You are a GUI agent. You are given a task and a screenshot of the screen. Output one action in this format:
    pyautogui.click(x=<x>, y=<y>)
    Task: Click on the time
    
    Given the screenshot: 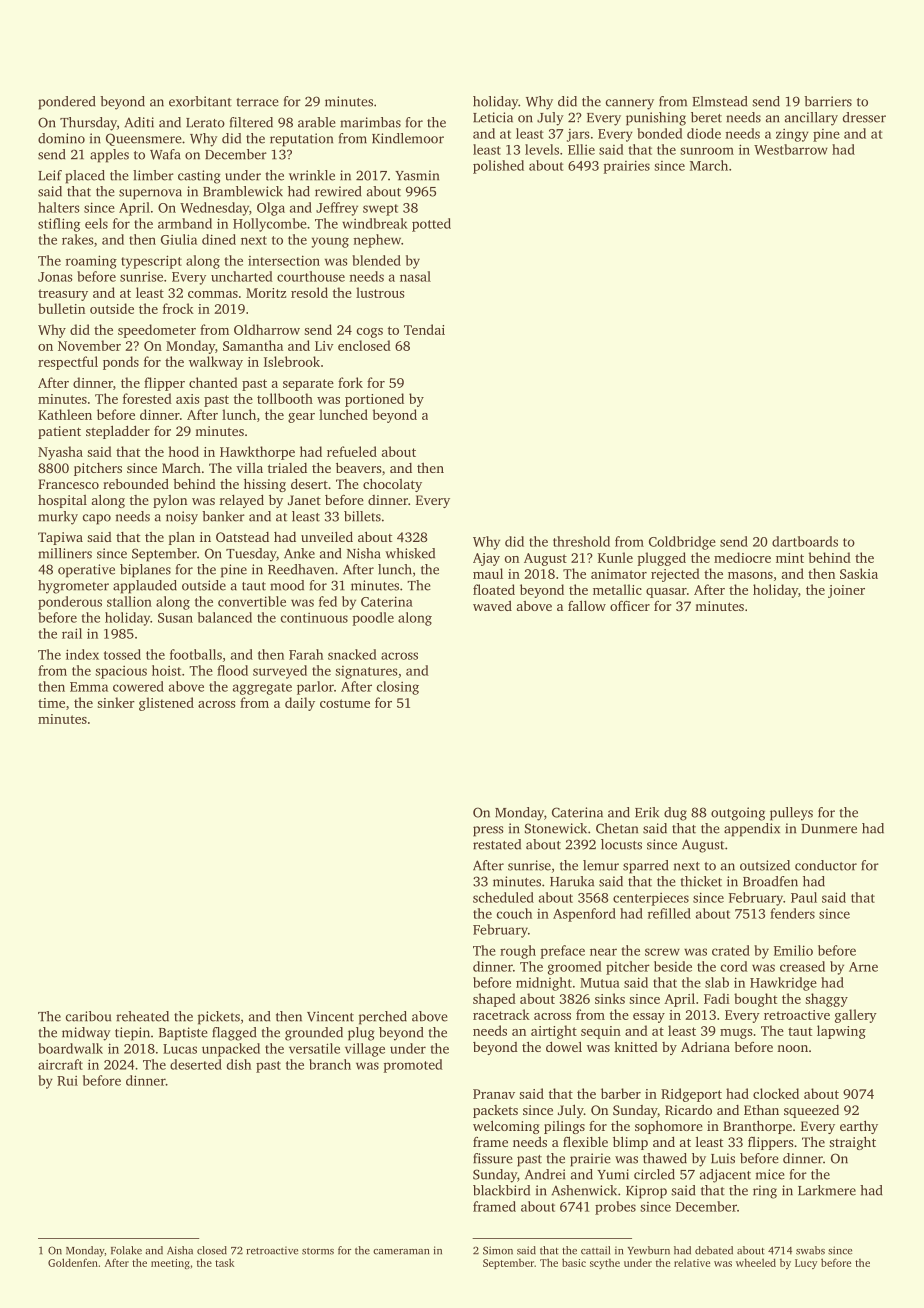 What is the action you would take?
    pyautogui.click(x=51, y=703)
